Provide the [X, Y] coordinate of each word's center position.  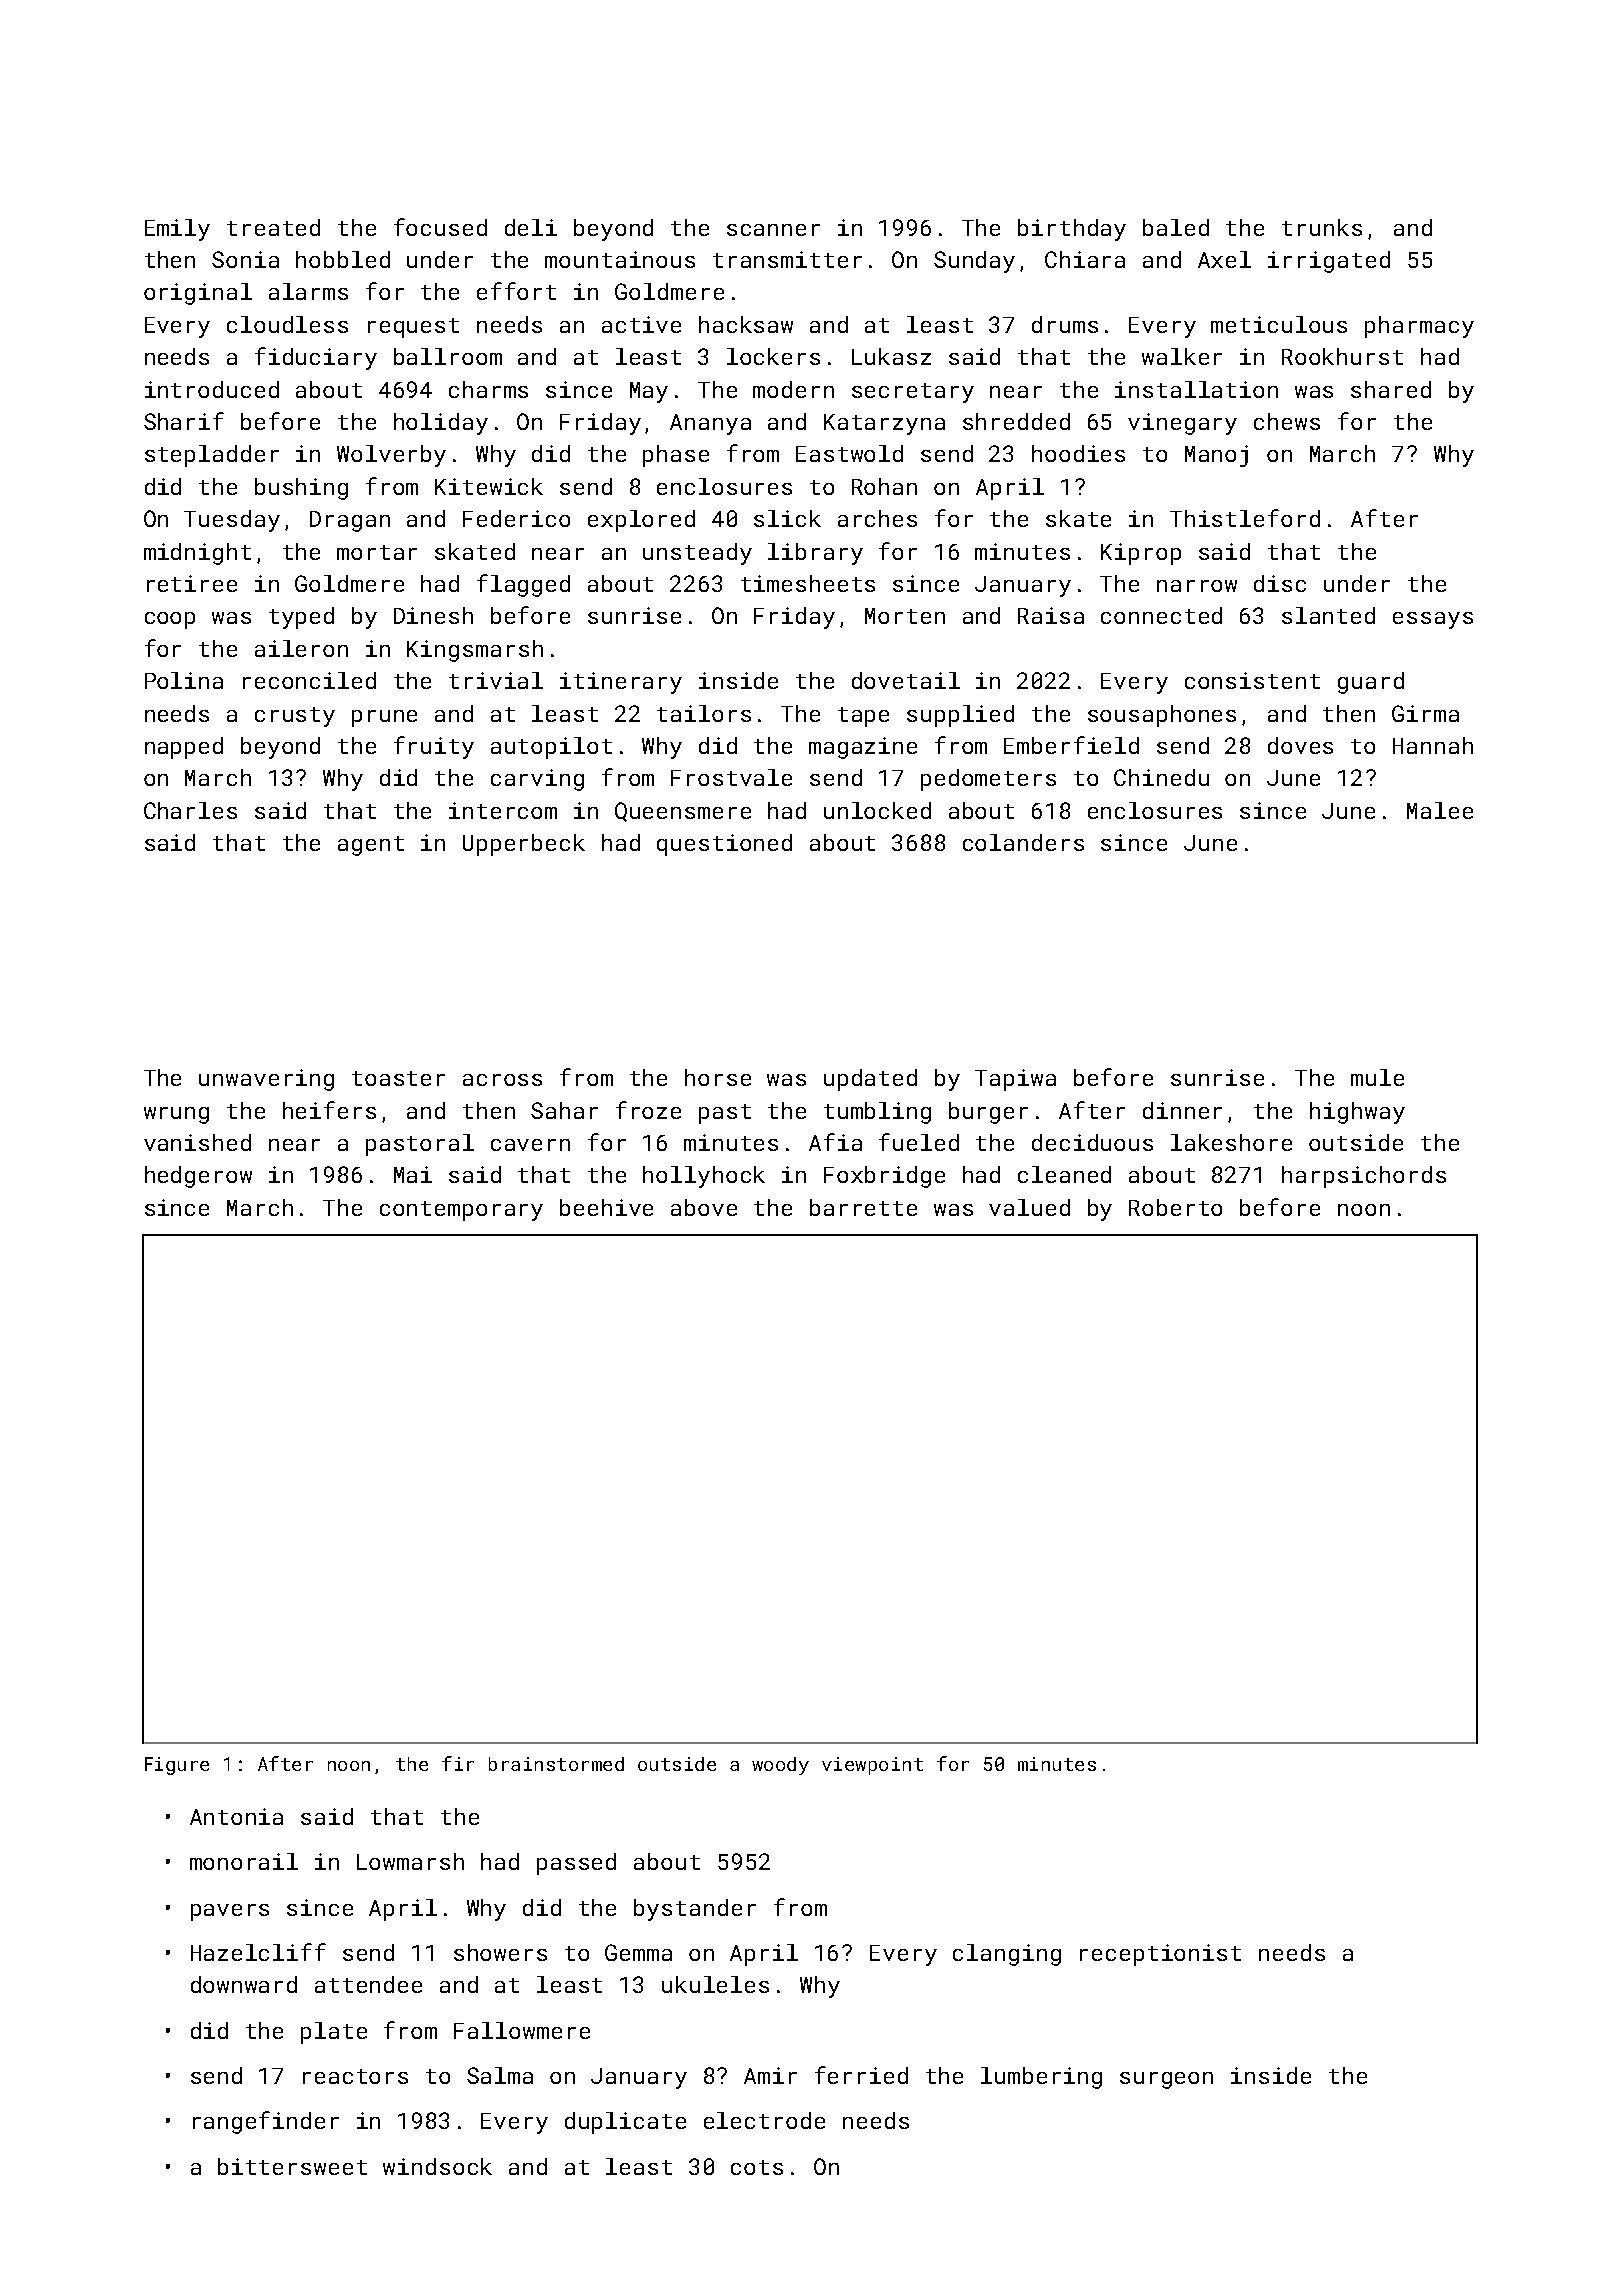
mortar [377, 552]
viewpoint [872, 1766]
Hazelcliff [258, 1952]
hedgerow [198, 1177]
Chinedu [1161, 777]
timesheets [808, 583]
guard [1371, 683]
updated [870, 1080]
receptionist [1160, 1955]
